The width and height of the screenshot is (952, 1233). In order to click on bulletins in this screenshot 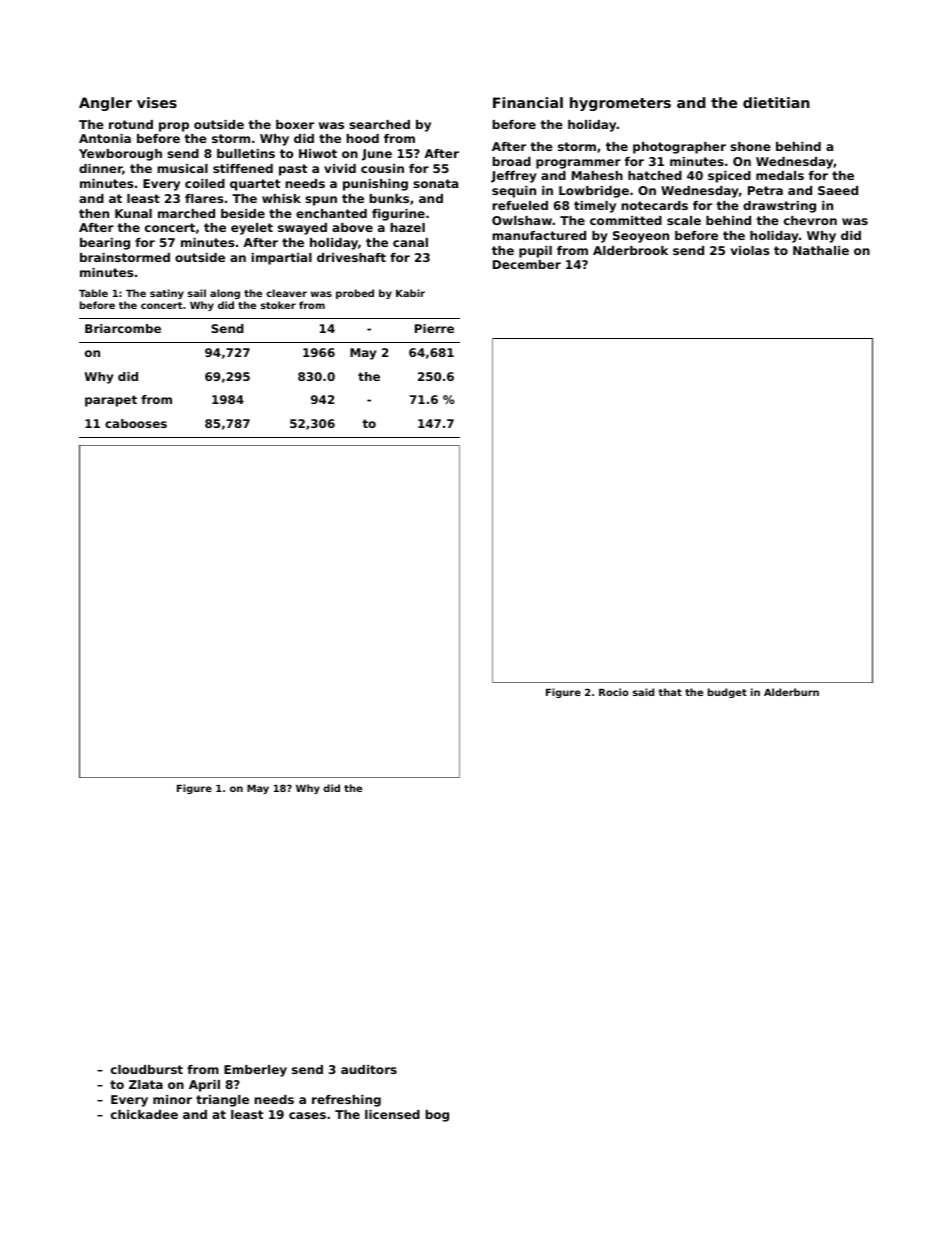, I will do `click(246, 153)`.
